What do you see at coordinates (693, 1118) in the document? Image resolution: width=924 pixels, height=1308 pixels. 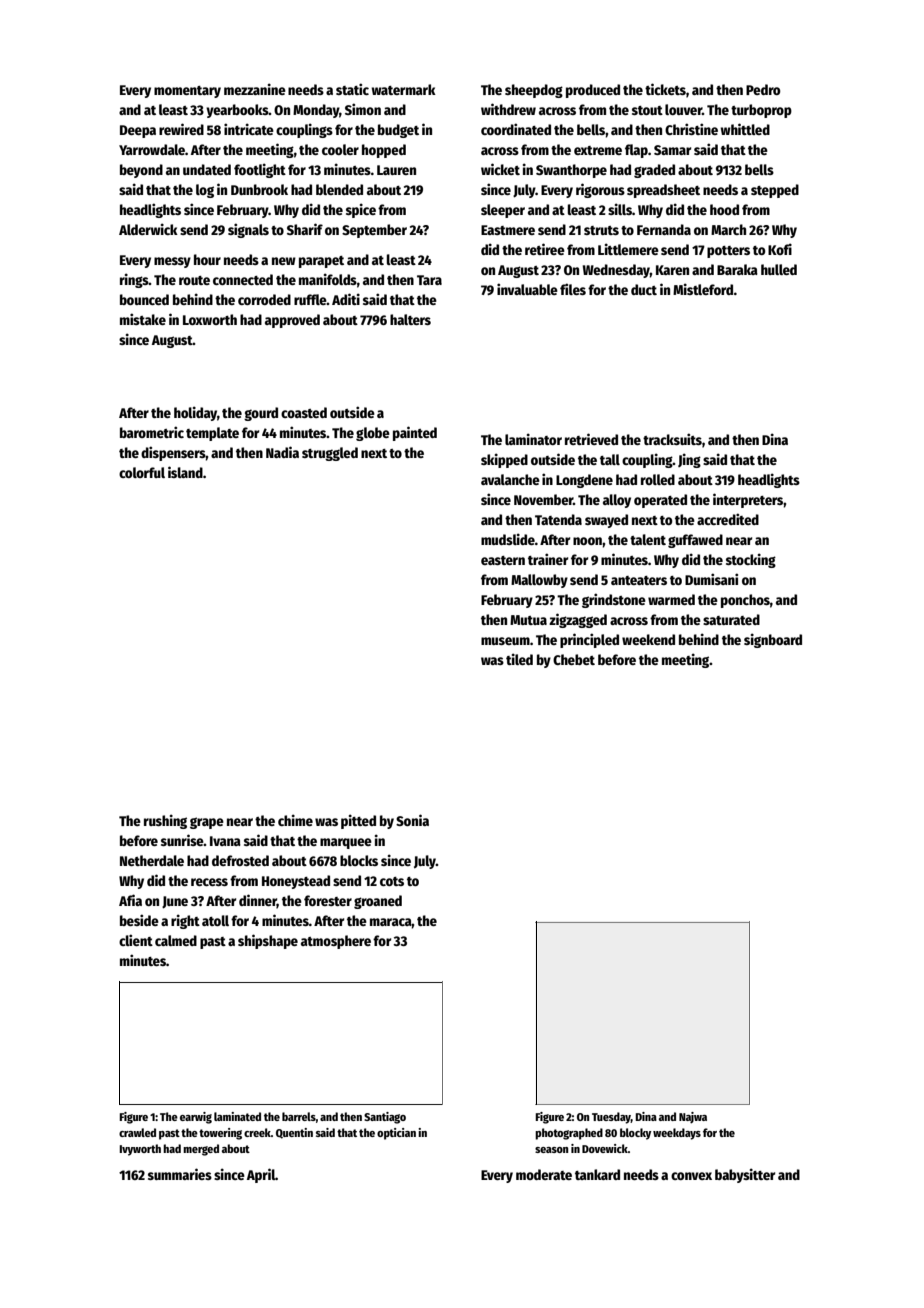 I see `Najwa` at bounding box center [693, 1118].
